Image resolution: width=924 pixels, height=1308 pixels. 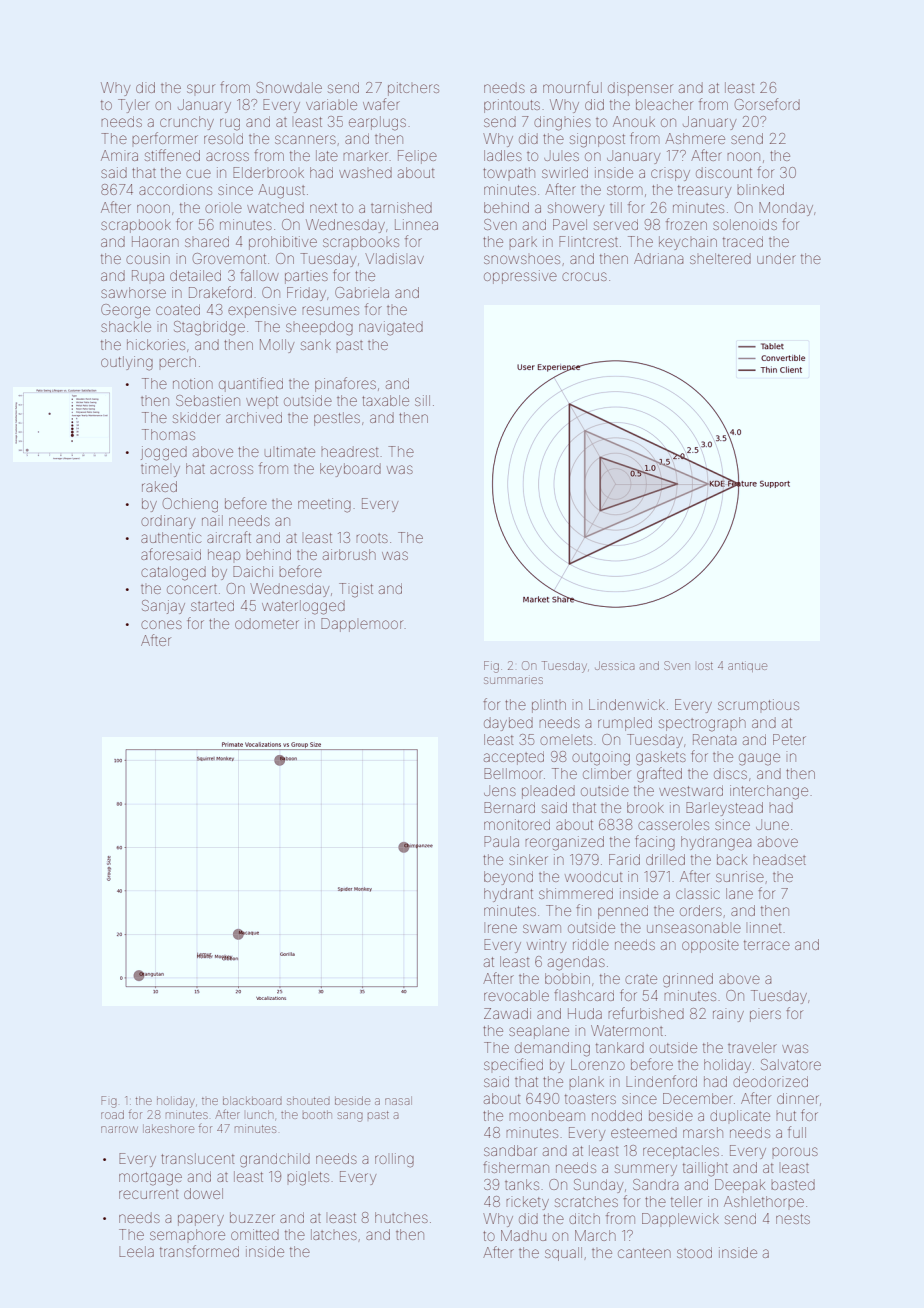 What do you see at coordinates (720, 258) in the screenshot?
I see `sheltered` at bounding box center [720, 258].
